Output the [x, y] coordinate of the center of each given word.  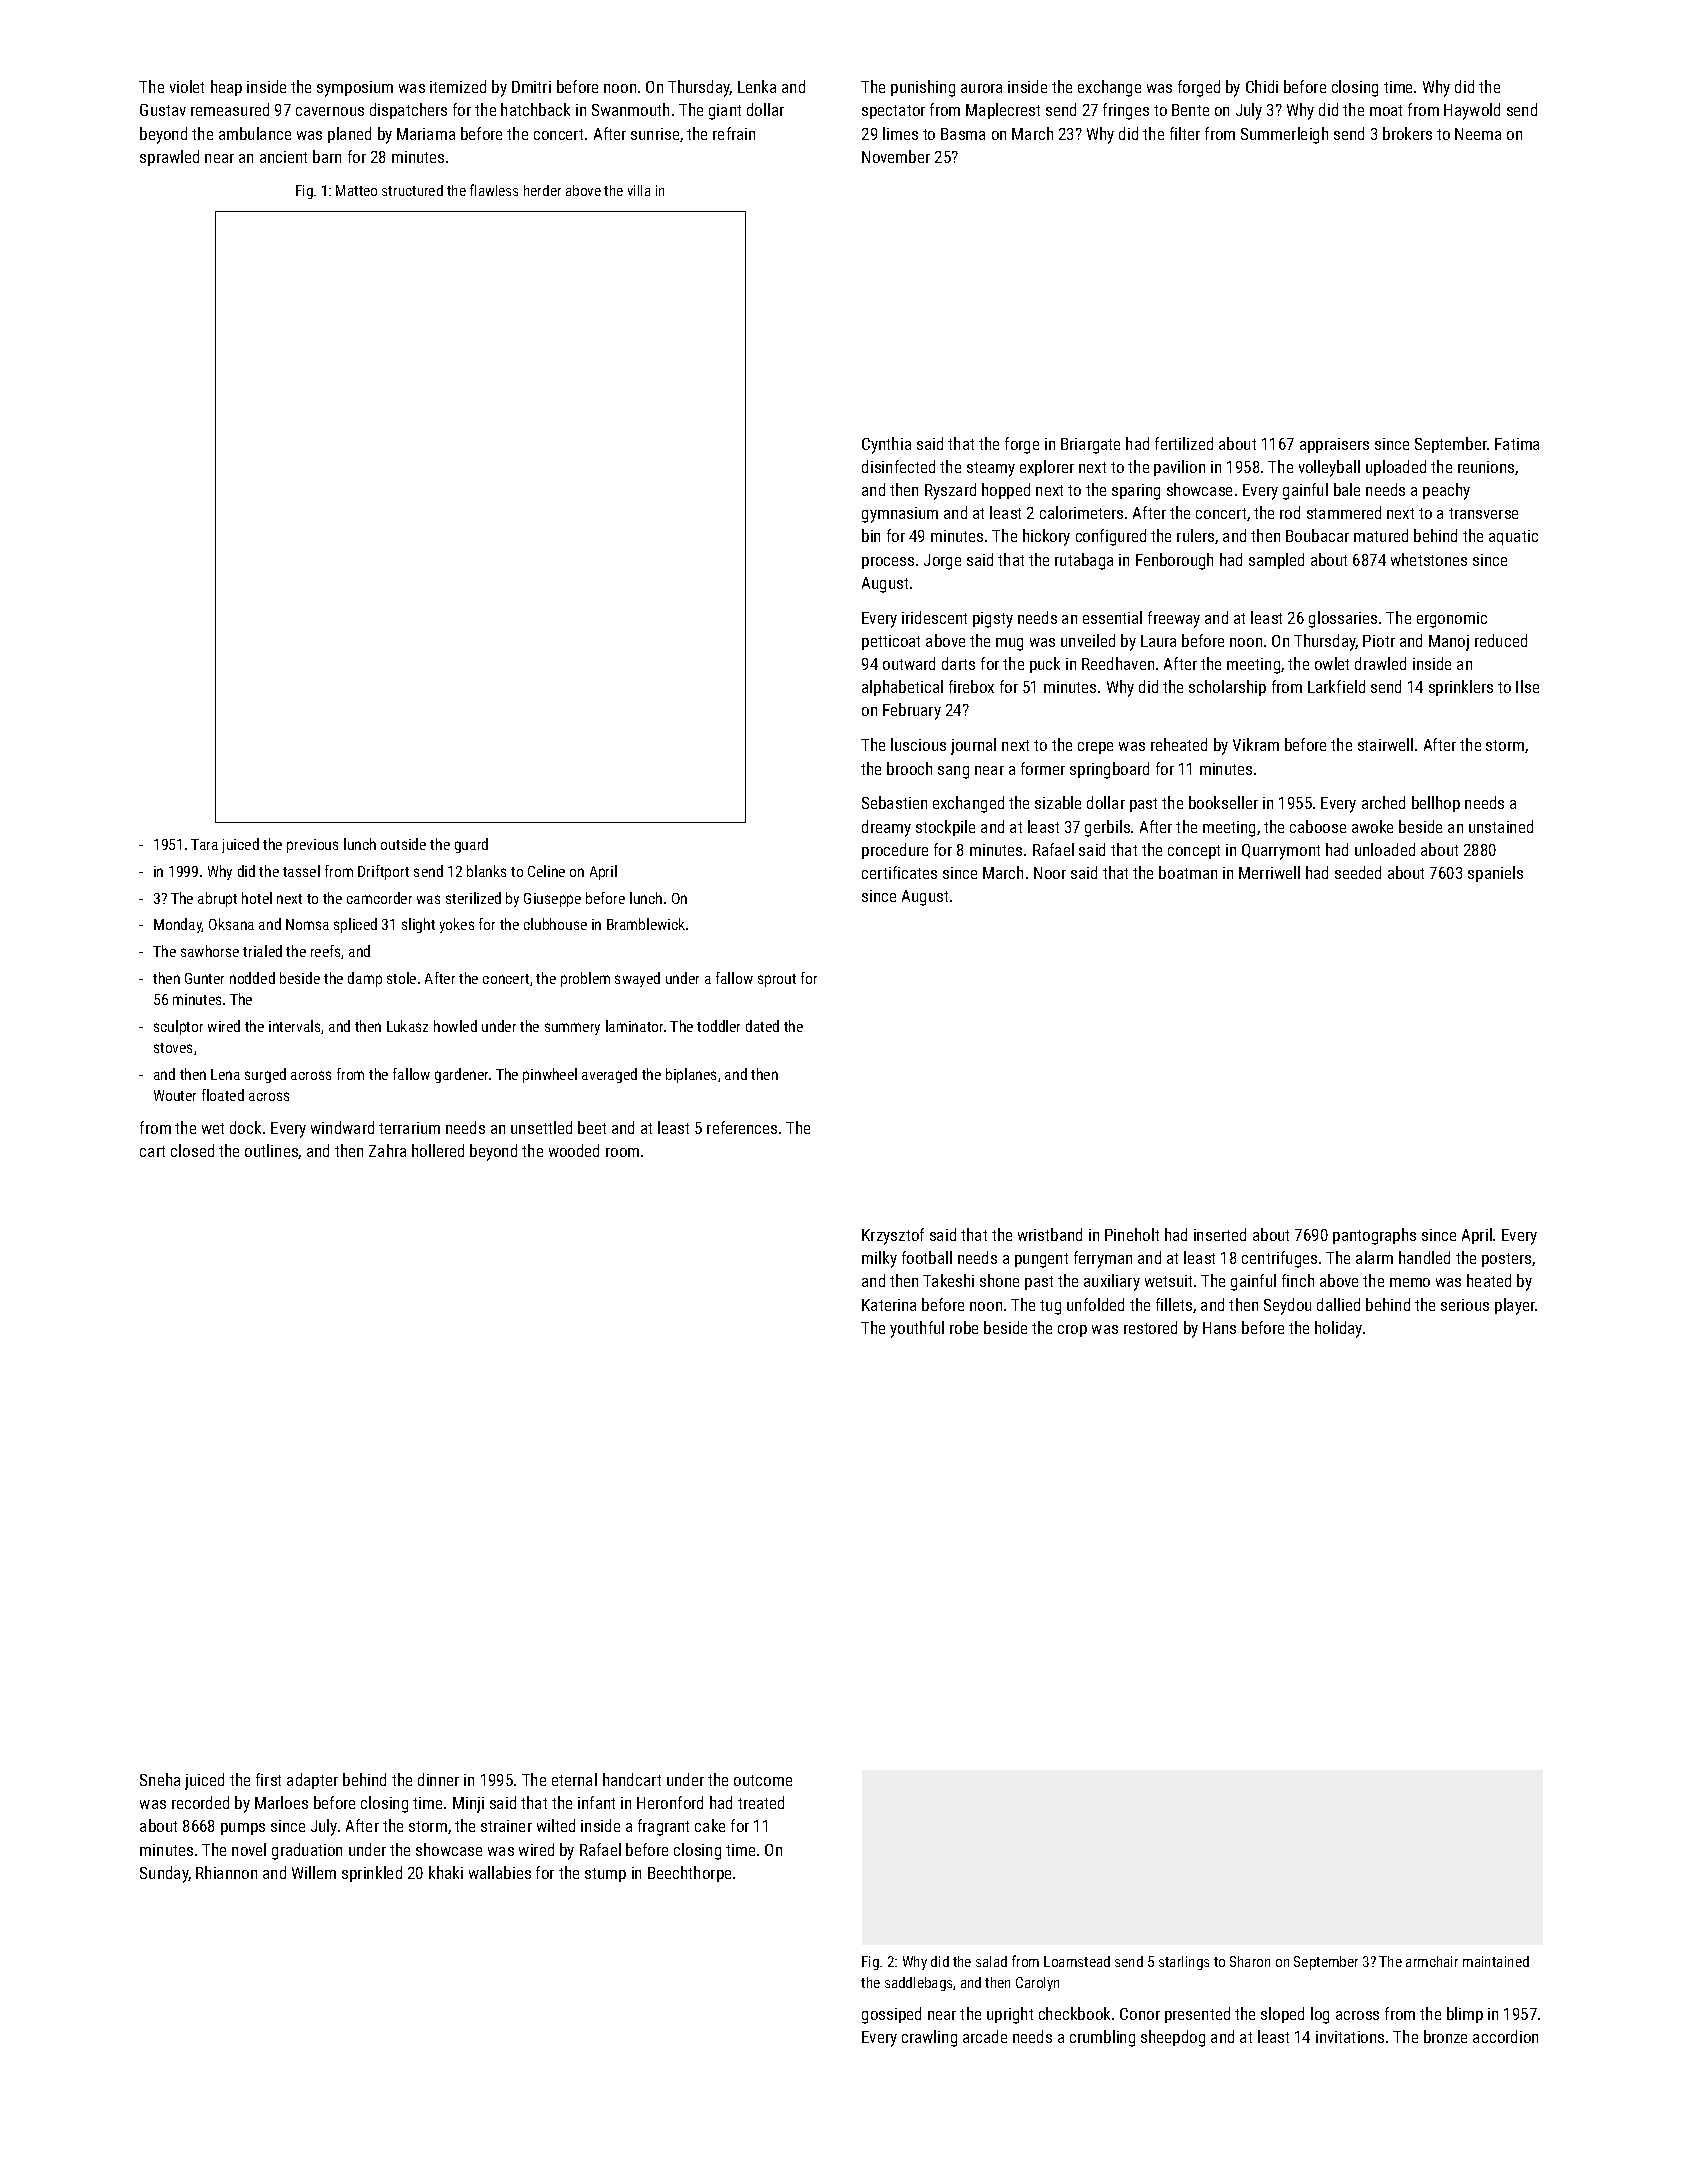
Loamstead [1077, 1961]
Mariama [426, 134]
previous [312, 846]
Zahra [387, 1150]
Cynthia [886, 445]
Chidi [1262, 86]
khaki [446, 1872]
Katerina [889, 1305]
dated [762, 1026]
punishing [923, 88]
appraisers [1334, 445]
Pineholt [1132, 1234]
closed [192, 1150]
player [1515, 1306]
